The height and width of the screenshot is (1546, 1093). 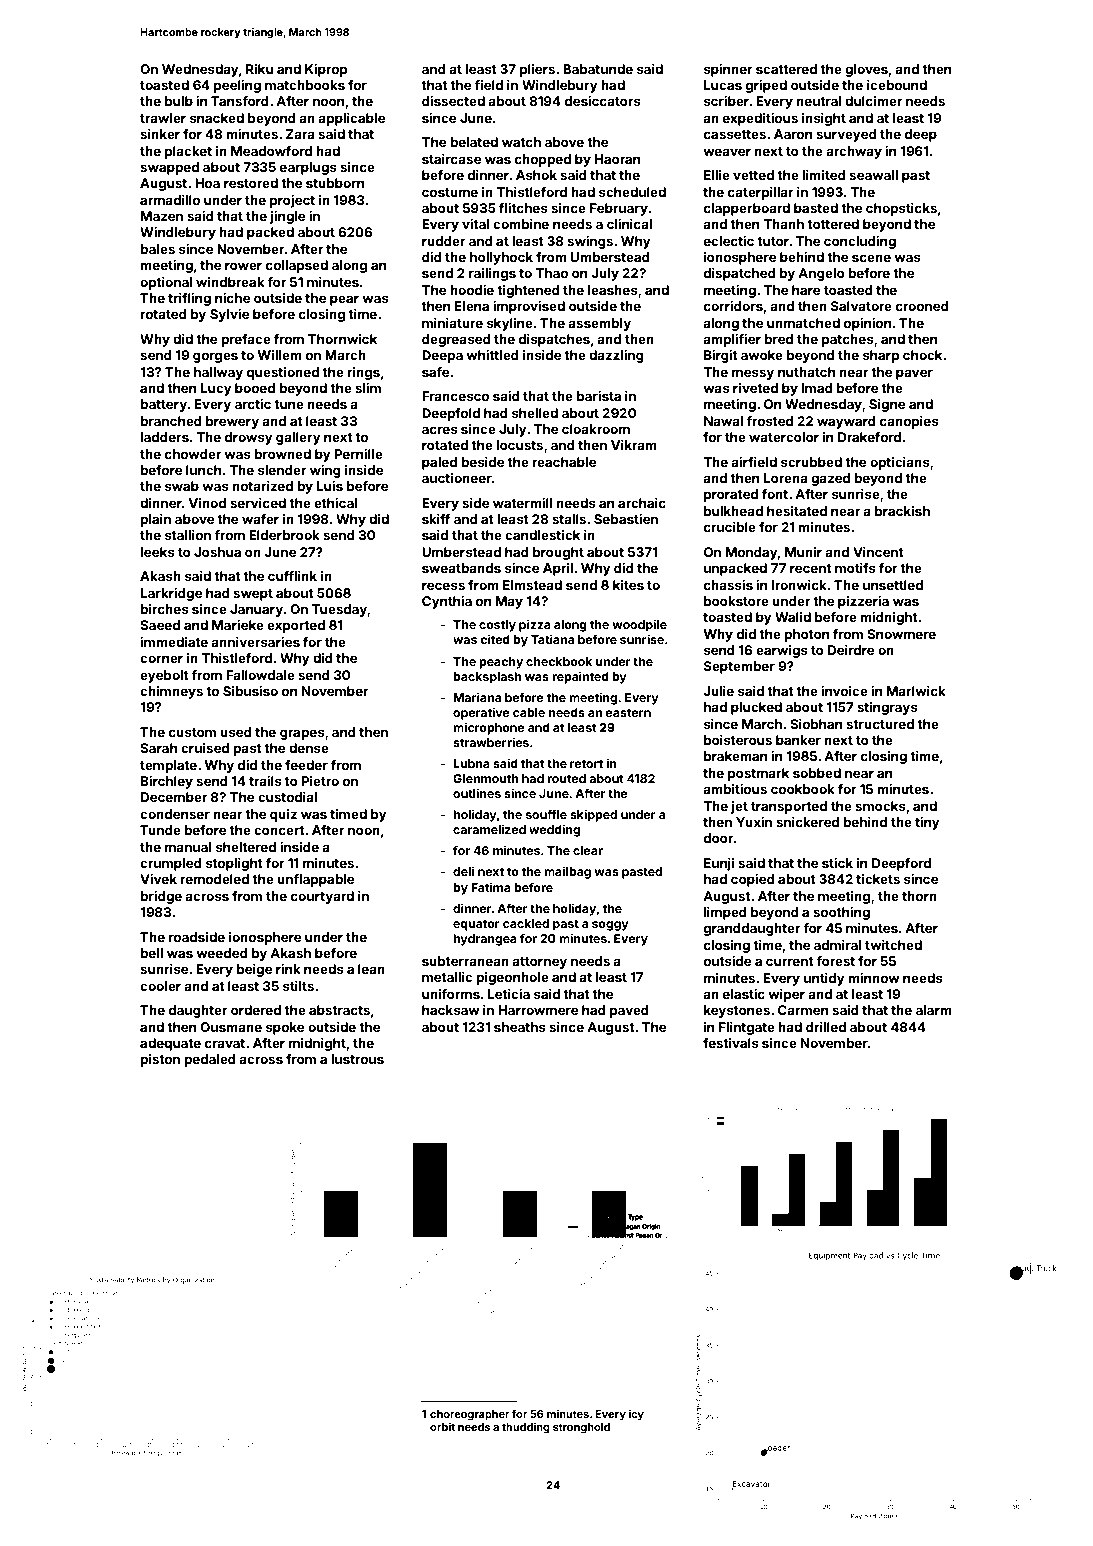 What do you see at coordinates (306, 765) in the screenshot?
I see `feeder` at bounding box center [306, 765].
